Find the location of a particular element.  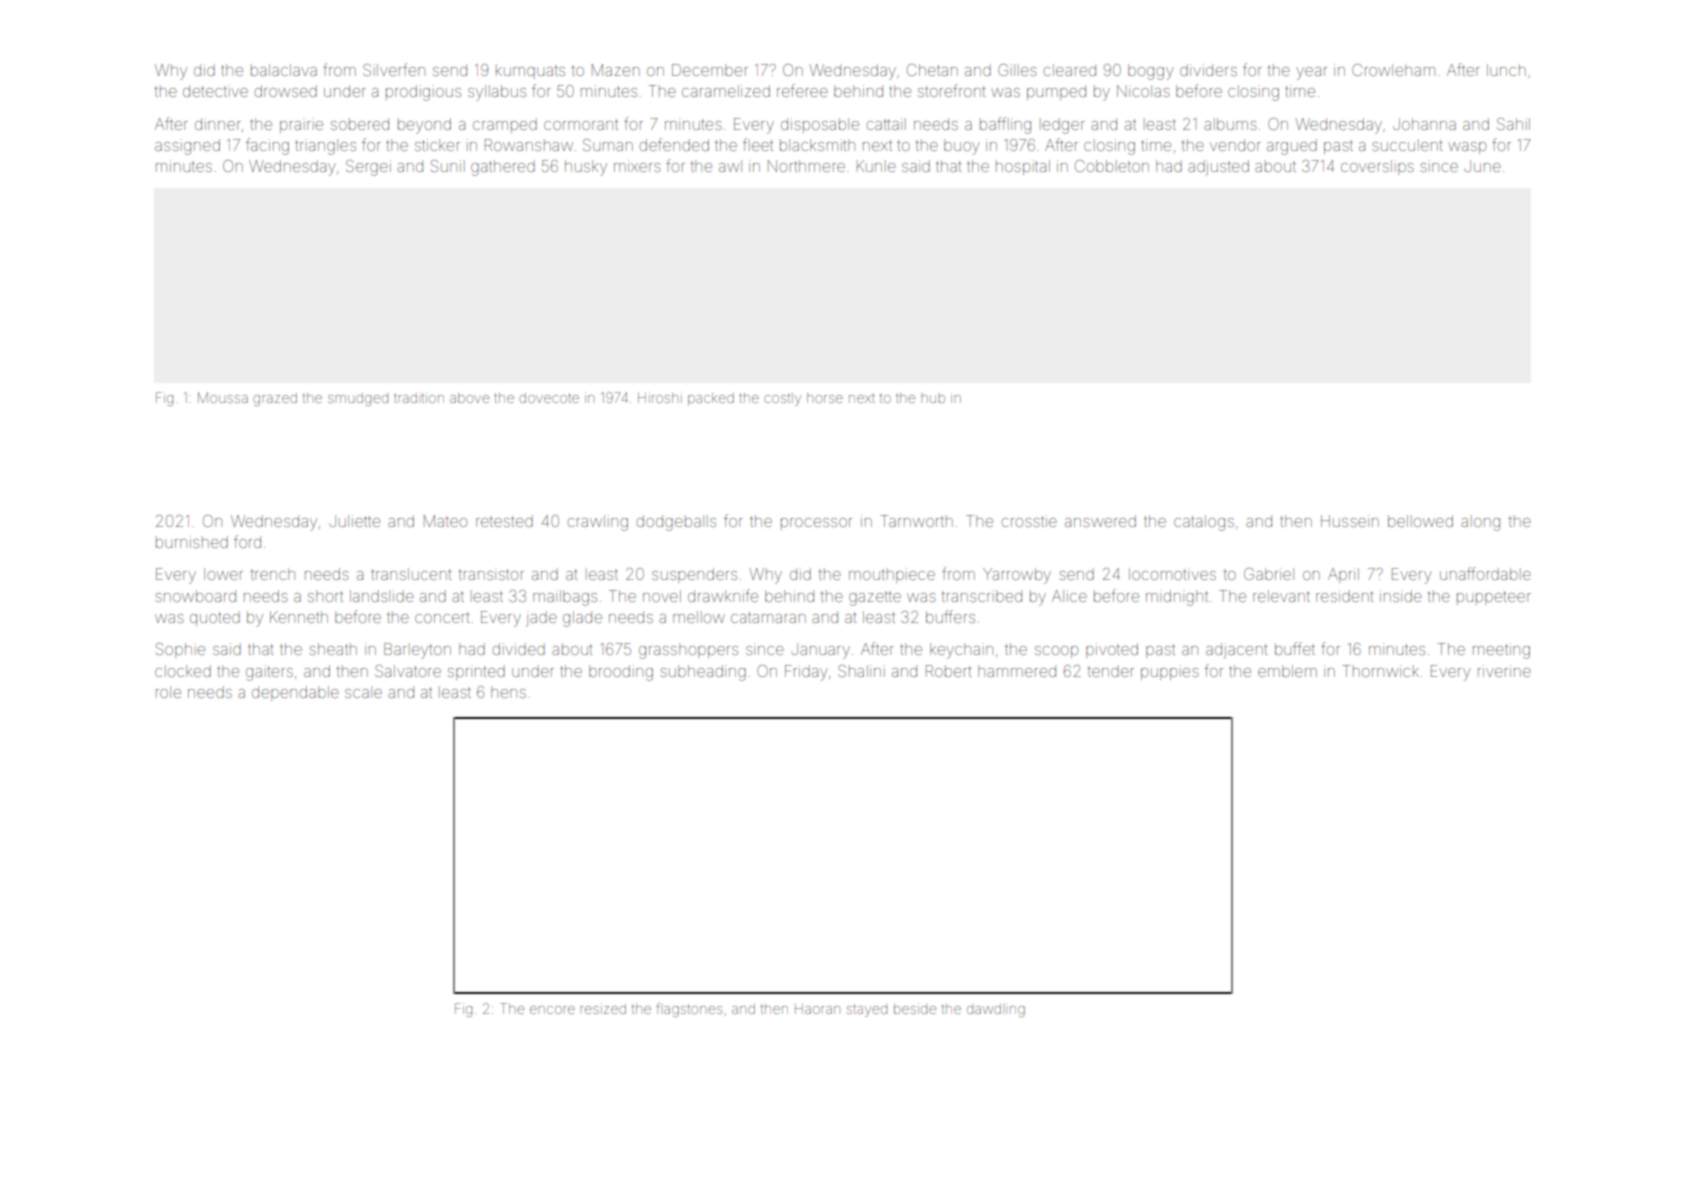

flagstones is located at coordinates (689, 1010).
